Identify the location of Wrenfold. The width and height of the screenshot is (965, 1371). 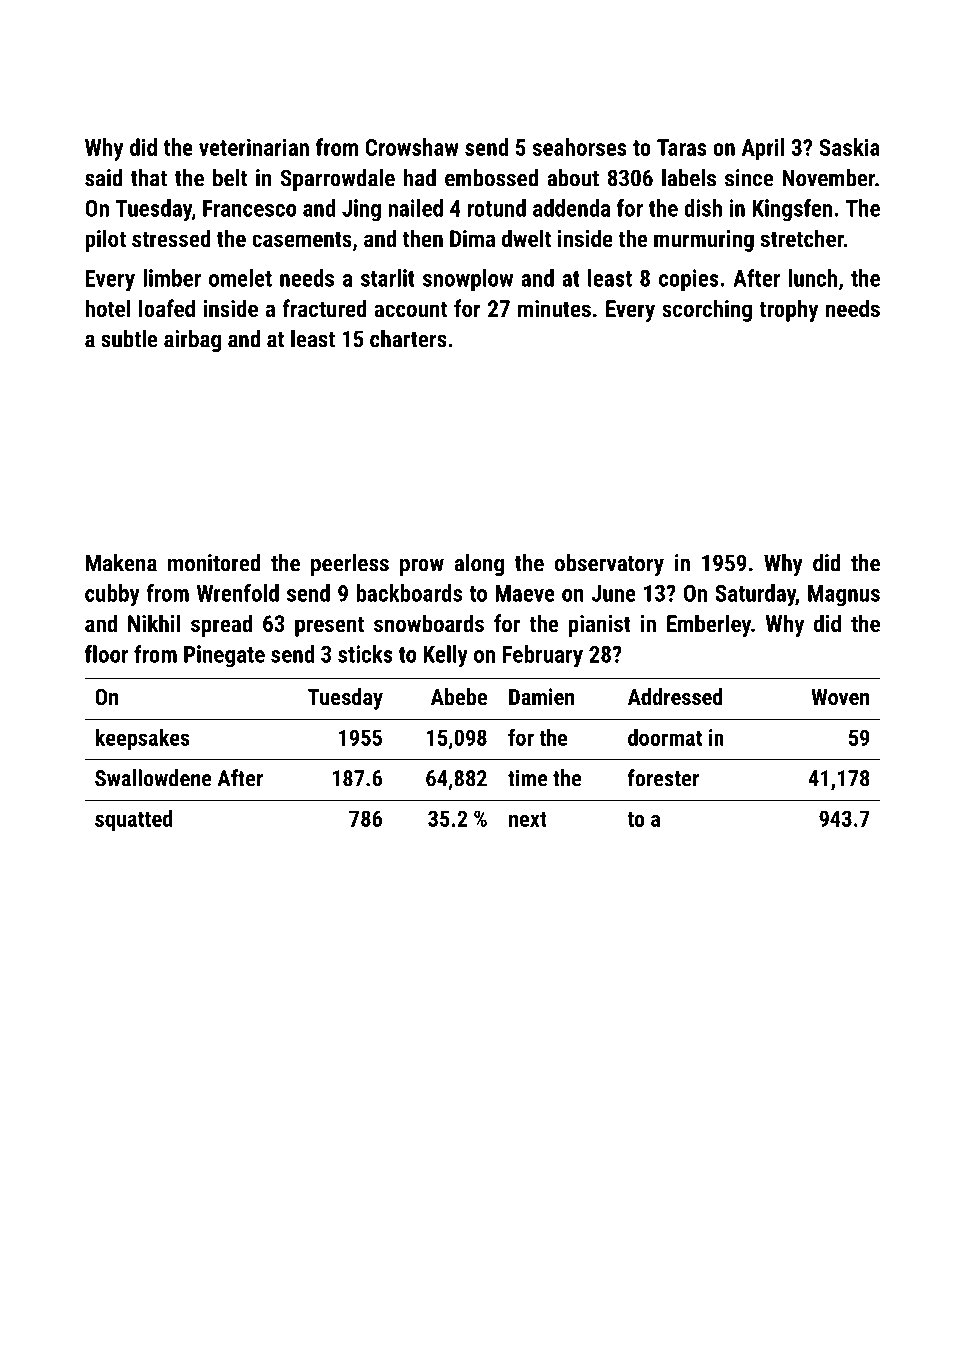
(238, 593).
